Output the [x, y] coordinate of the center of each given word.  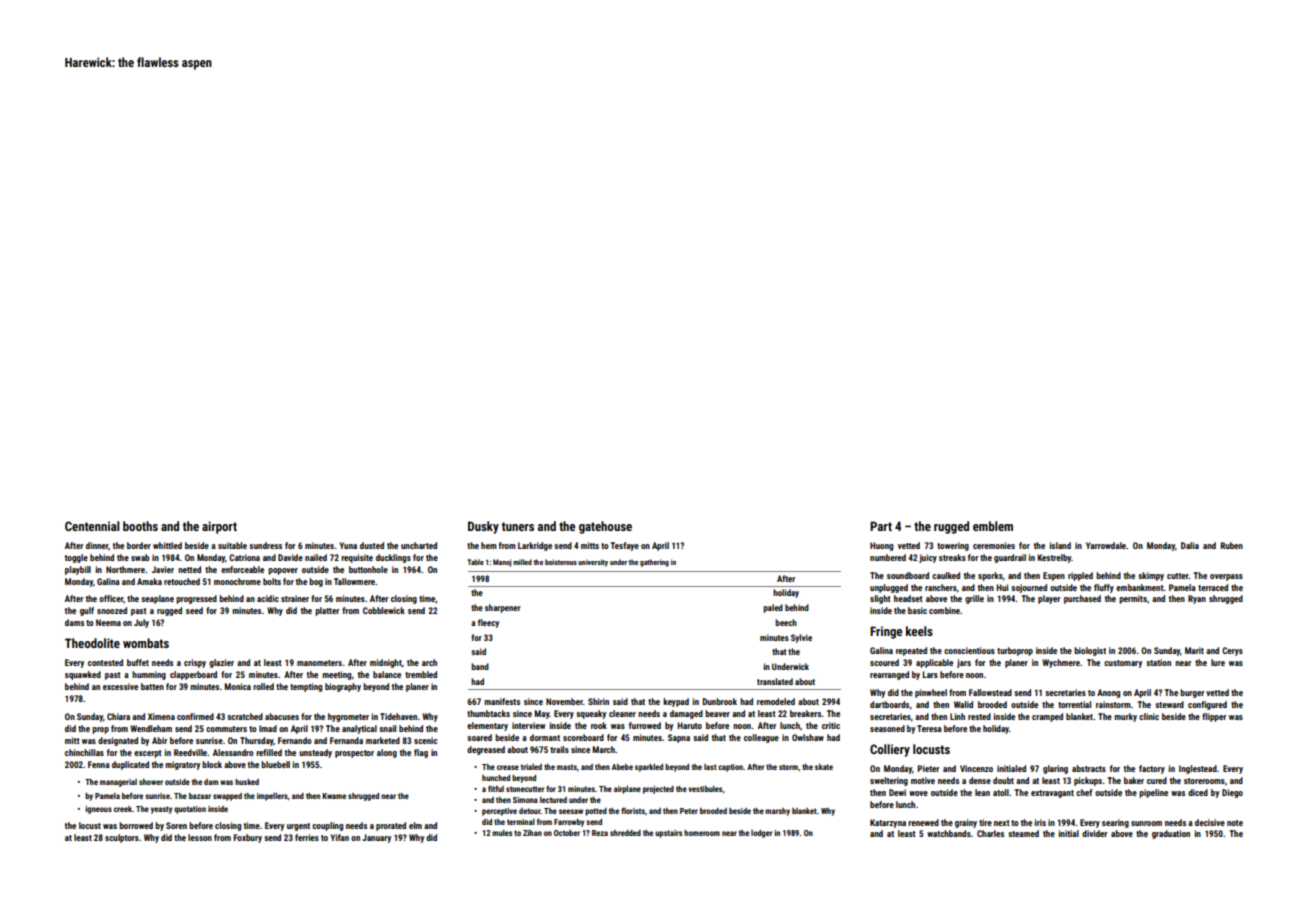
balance [387, 674]
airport [219, 527]
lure [1218, 662]
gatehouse [605, 527]
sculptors [122, 838]
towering [953, 546]
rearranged [889, 675]
